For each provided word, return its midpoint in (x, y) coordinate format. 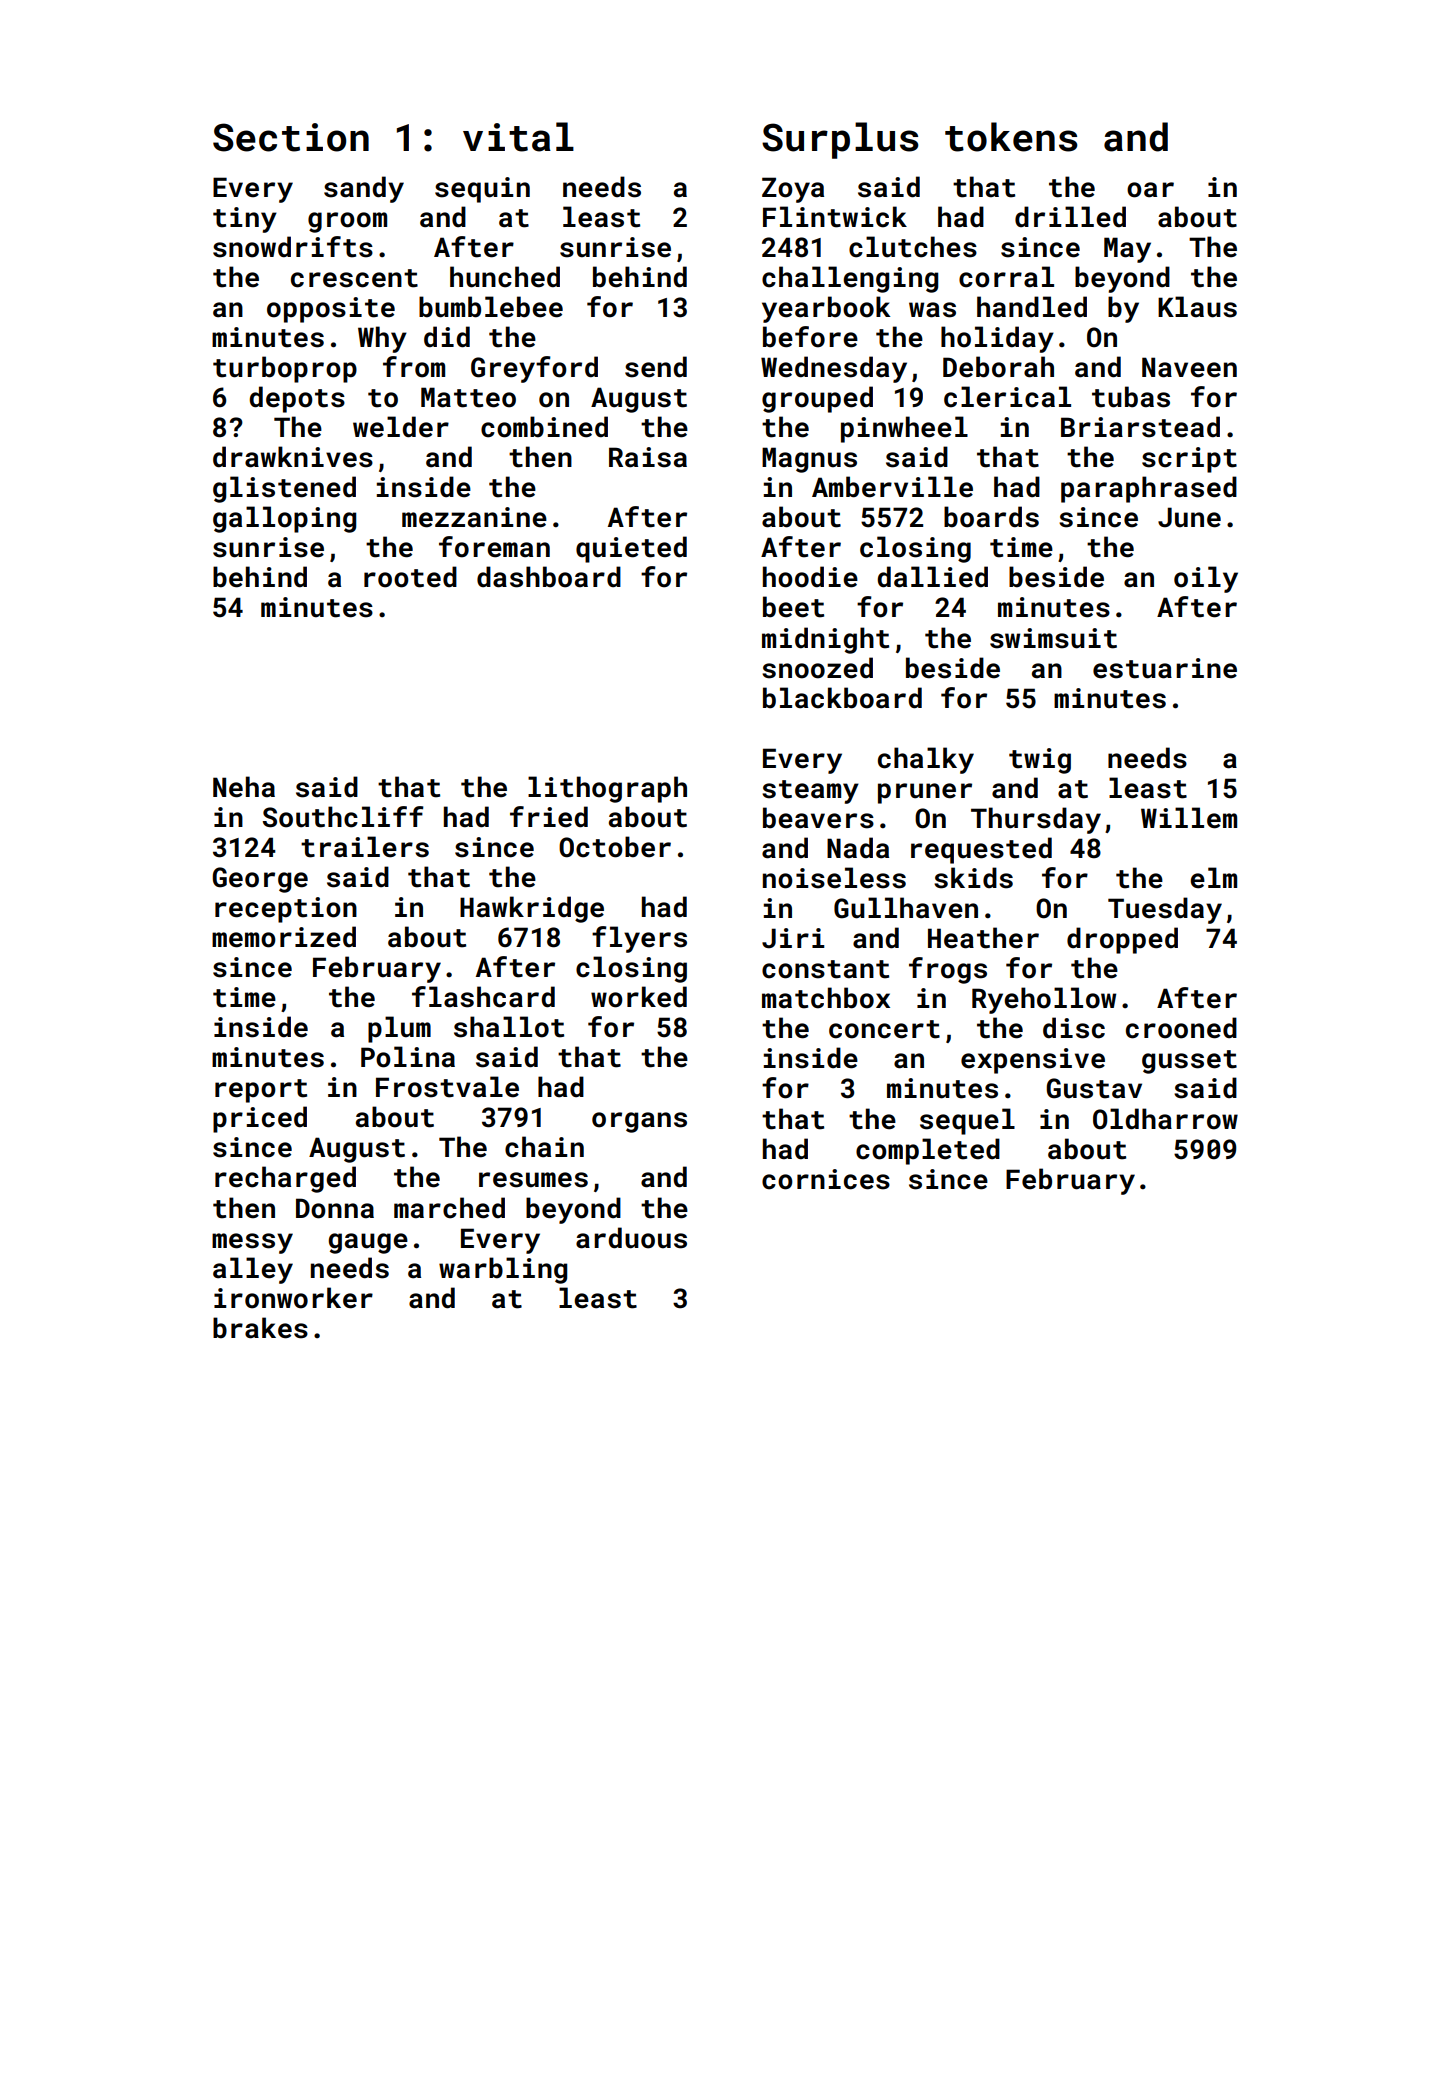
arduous (631, 1238)
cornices (826, 1179)
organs (639, 1122)
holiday (997, 339)
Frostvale (447, 1087)
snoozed (817, 668)
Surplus (840, 140)
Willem (1189, 818)
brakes (260, 1328)
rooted (410, 577)
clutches (913, 247)
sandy (364, 189)
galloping (284, 519)
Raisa (648, 457)
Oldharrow (1165, 1119)
